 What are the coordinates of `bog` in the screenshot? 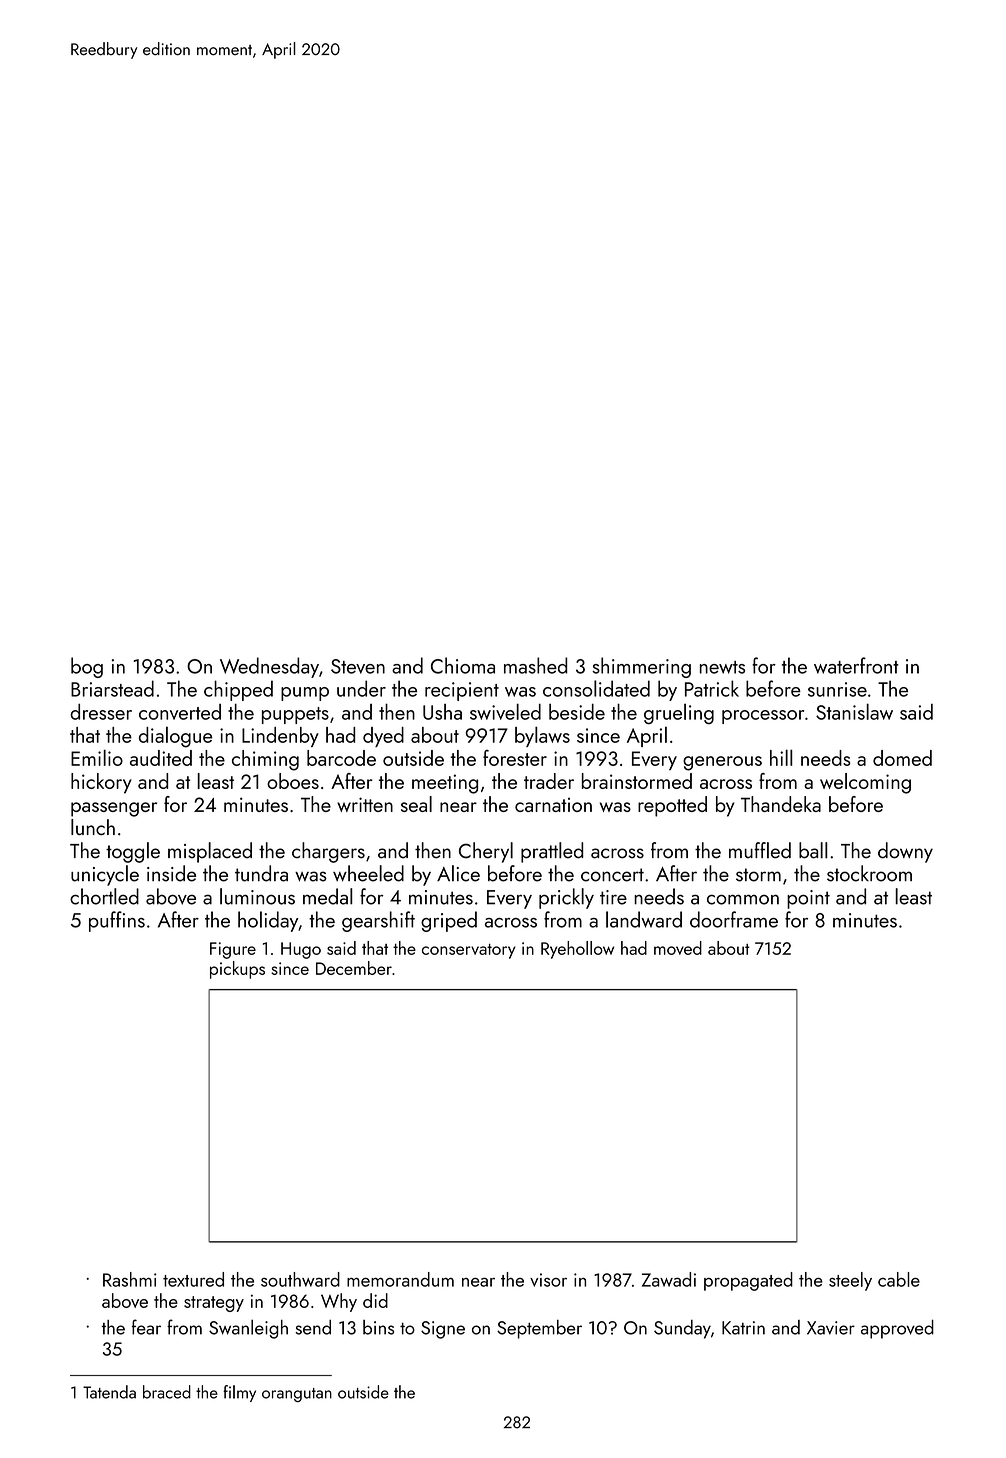 It's located at (87, 667).
